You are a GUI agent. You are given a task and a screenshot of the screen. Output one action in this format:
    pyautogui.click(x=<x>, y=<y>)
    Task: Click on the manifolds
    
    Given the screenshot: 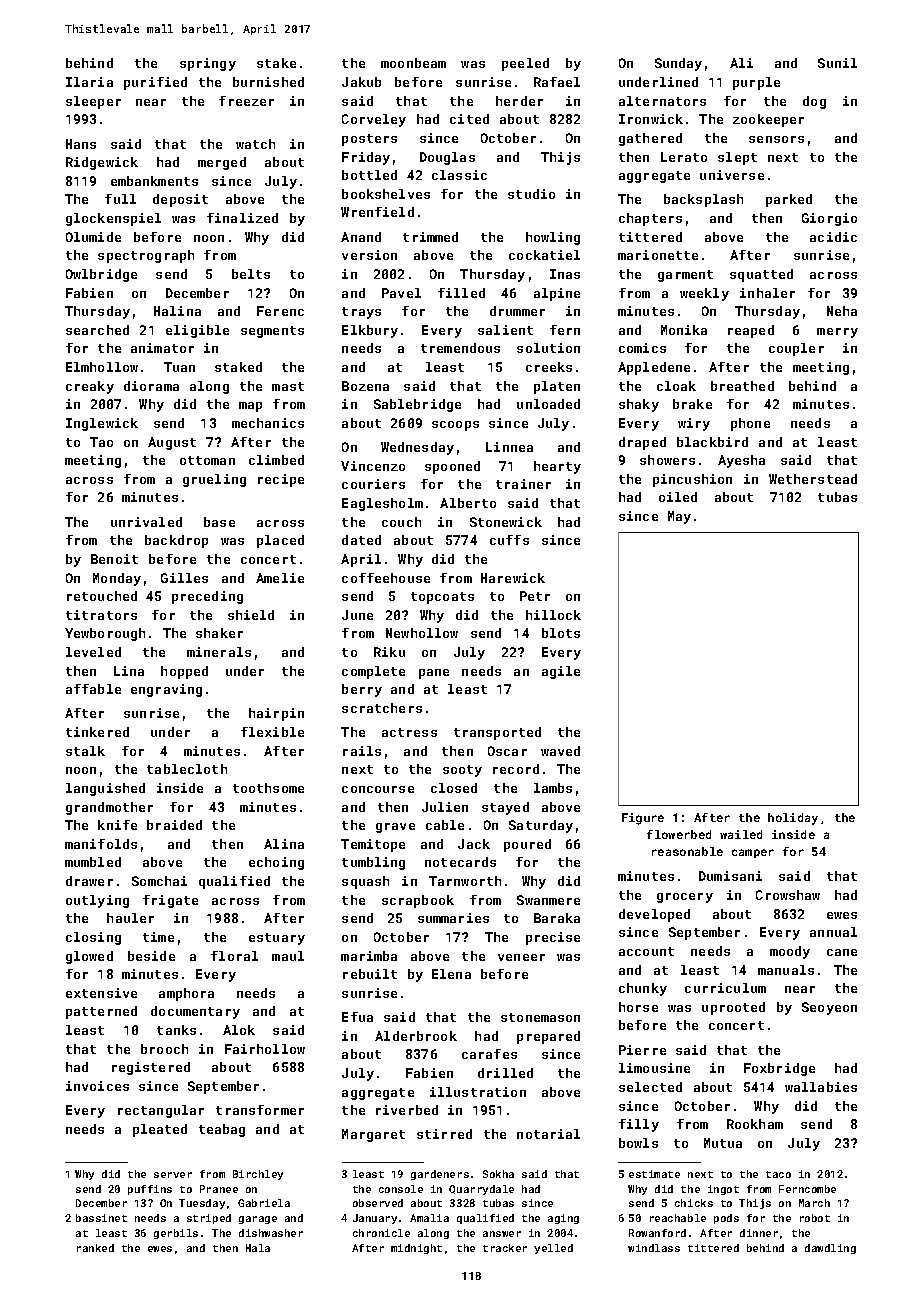 What is the action you would take?
    pyautogui.click(x=101, y=844)
